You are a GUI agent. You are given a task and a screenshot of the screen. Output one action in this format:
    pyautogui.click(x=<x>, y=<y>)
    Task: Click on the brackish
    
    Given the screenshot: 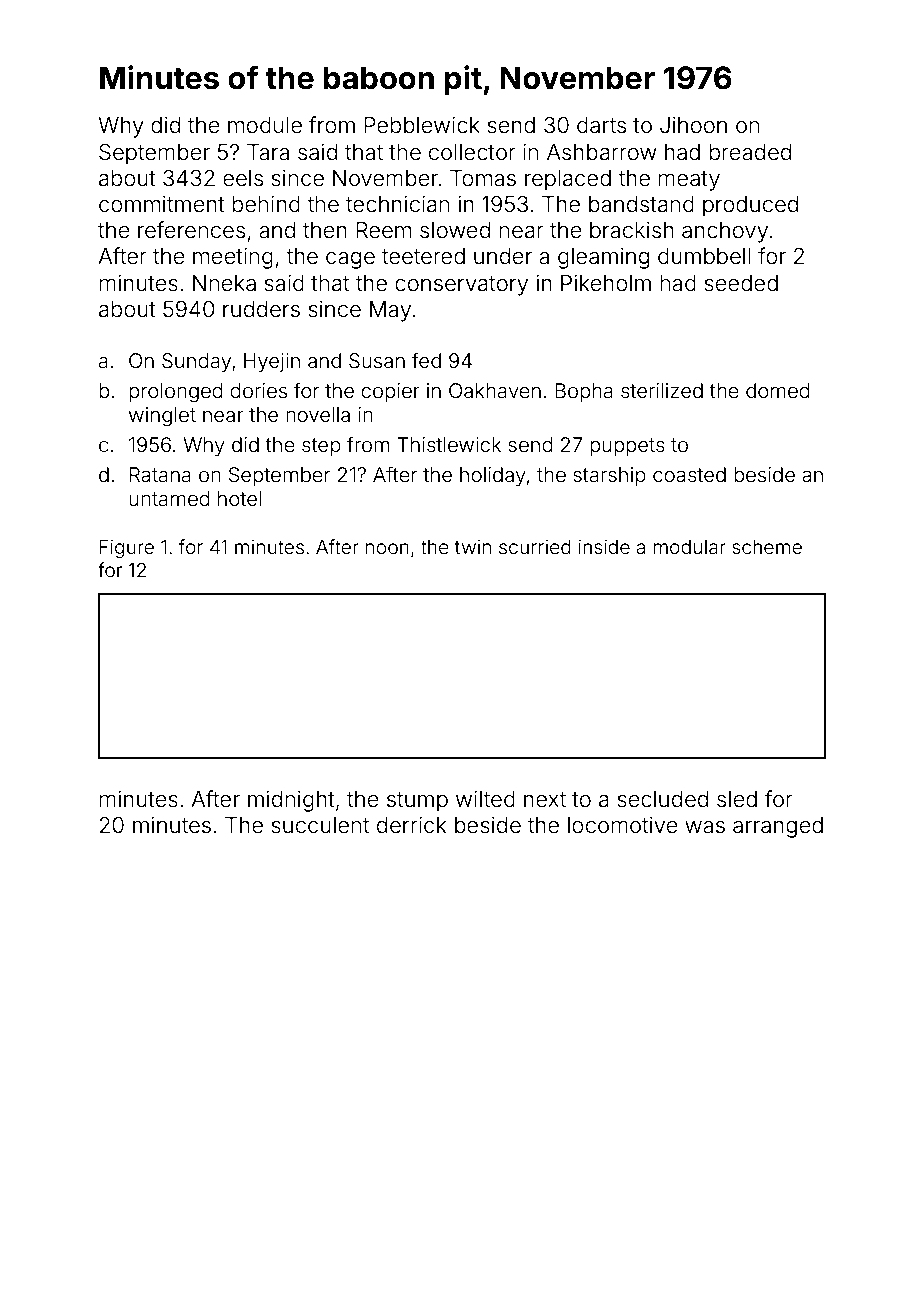 What is the action you would take?
    pyautogui.click(x=632, y=230)
